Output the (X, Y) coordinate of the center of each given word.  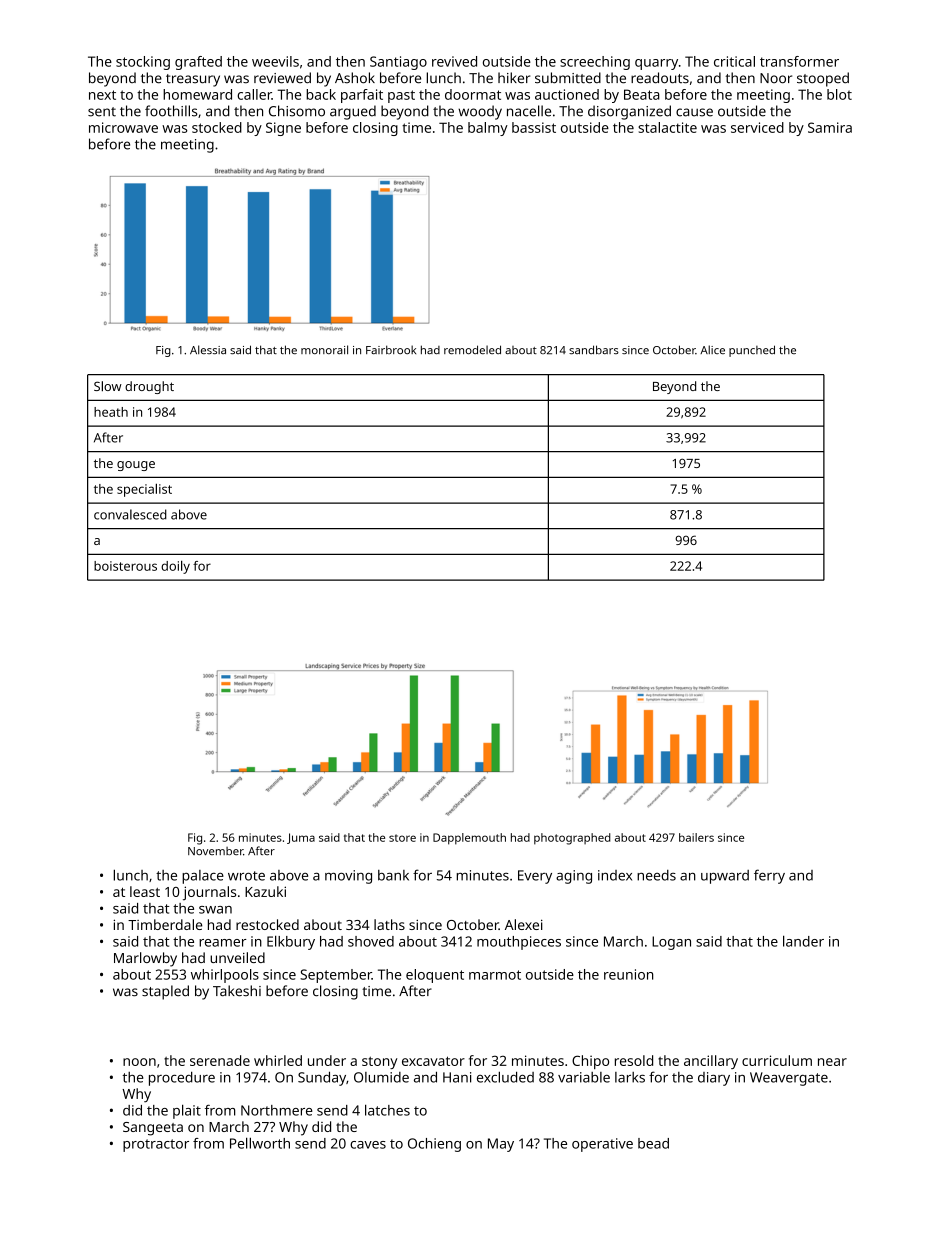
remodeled (472, 349)
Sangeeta (153, 1129)
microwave (123, 127)
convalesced (130, 514)
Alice (712, 349)
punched (752, 351)
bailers (696, 837)
